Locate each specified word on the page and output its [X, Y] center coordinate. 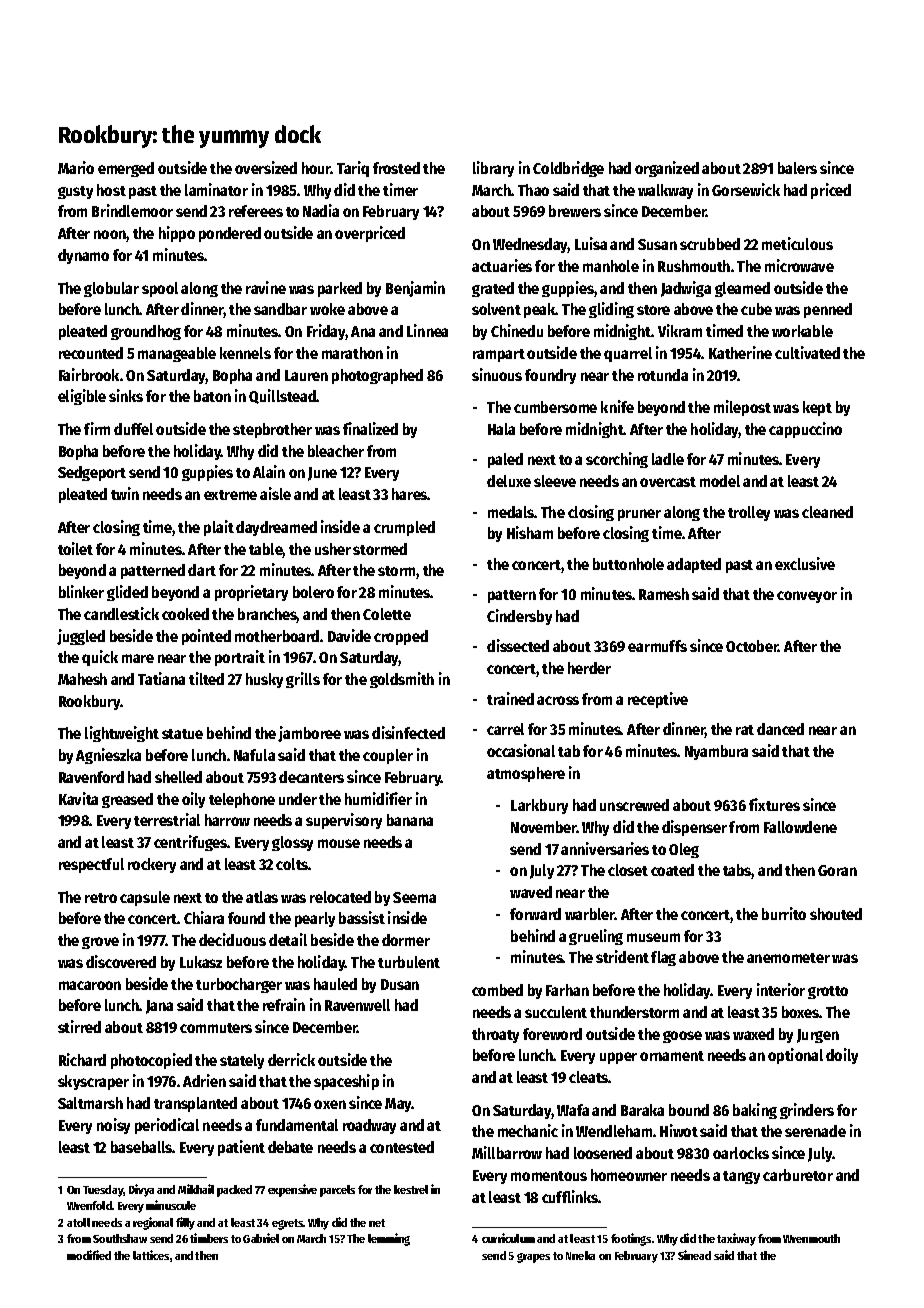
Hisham [530, 532]
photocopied [151, 1061]
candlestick [121, 613]
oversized [266, 167]
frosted [396, 168]
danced [780, 729]
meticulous [797, 243]
